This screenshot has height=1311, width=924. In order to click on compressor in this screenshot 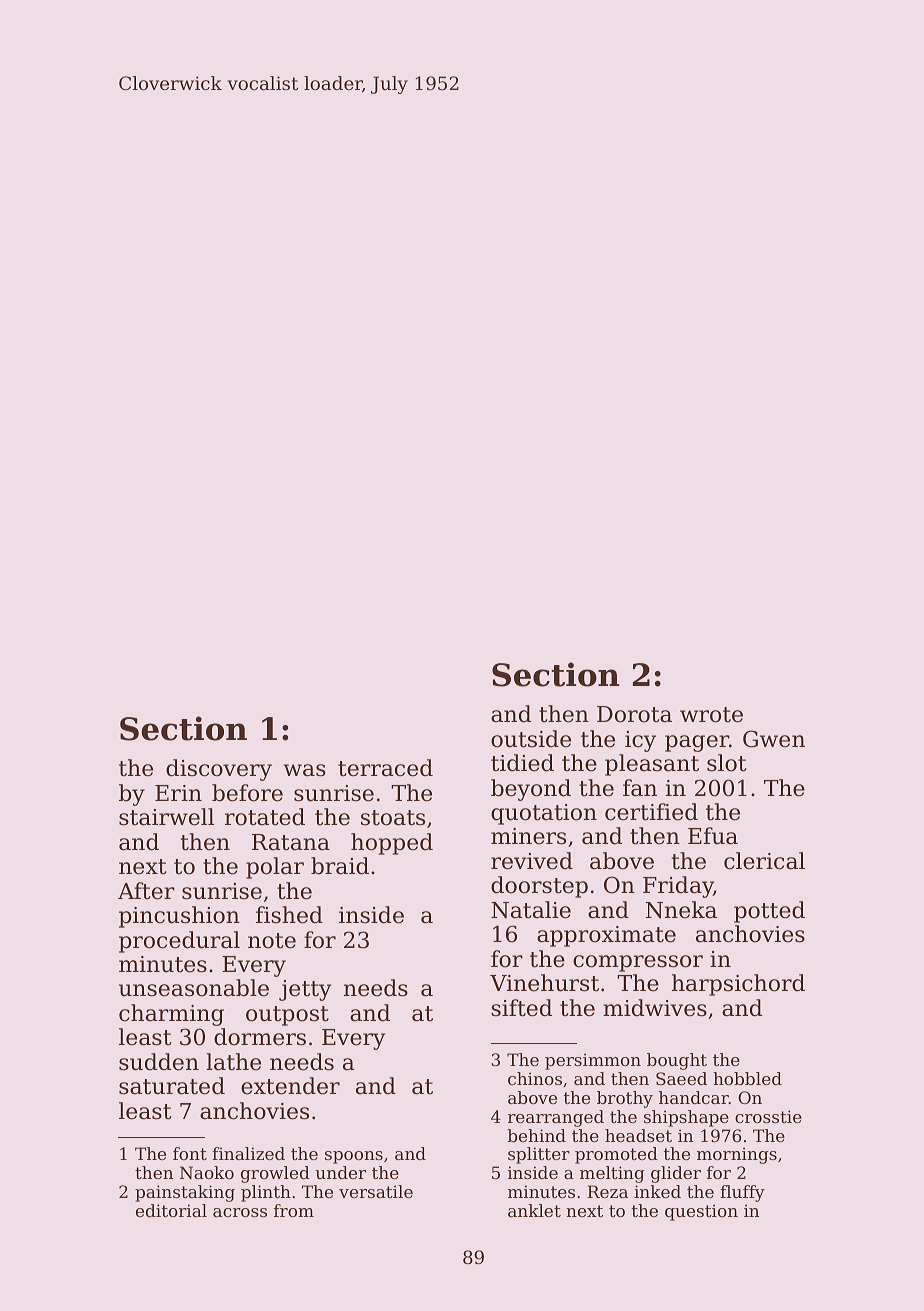, I will do `click(638, 963)`.
